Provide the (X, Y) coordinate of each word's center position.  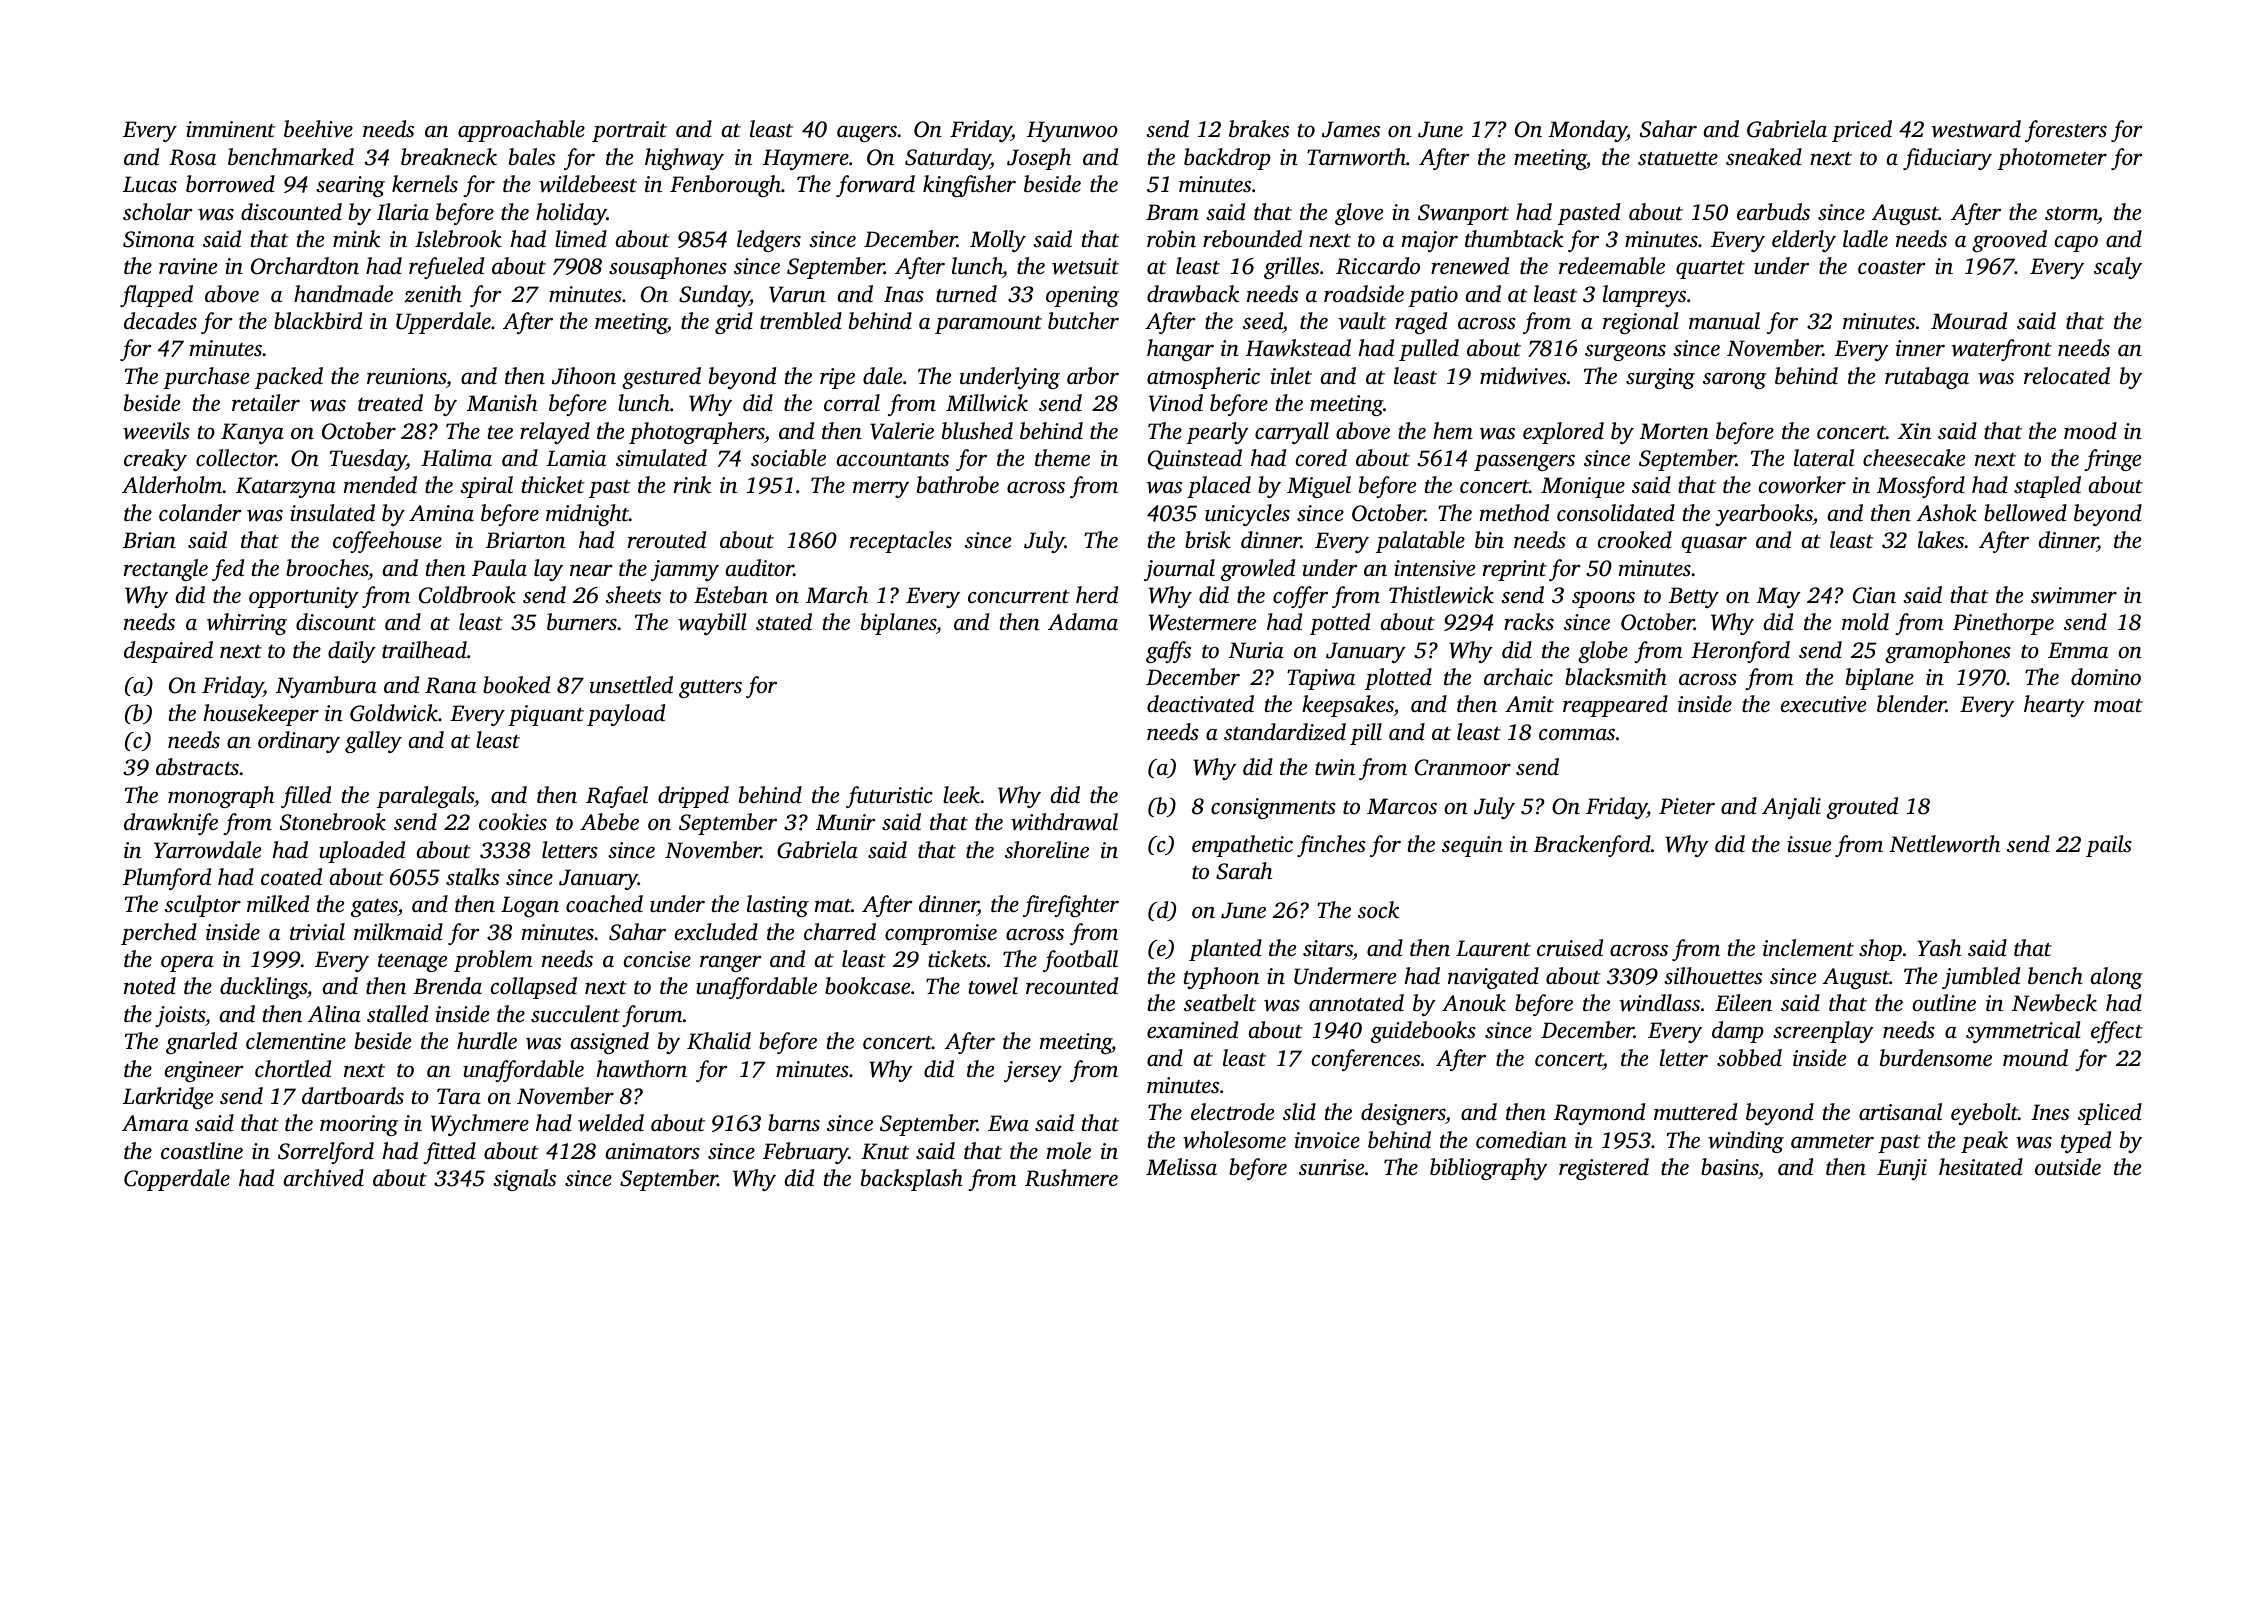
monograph (221, 797)
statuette (1678, 159)
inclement (1808, 948)
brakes (1259, 129)
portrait (629, 131)
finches (1331, 846)
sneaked (1764, 157)
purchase (206, 378)
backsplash (912, 1180)
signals (524, 1180)
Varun (797, 294)
